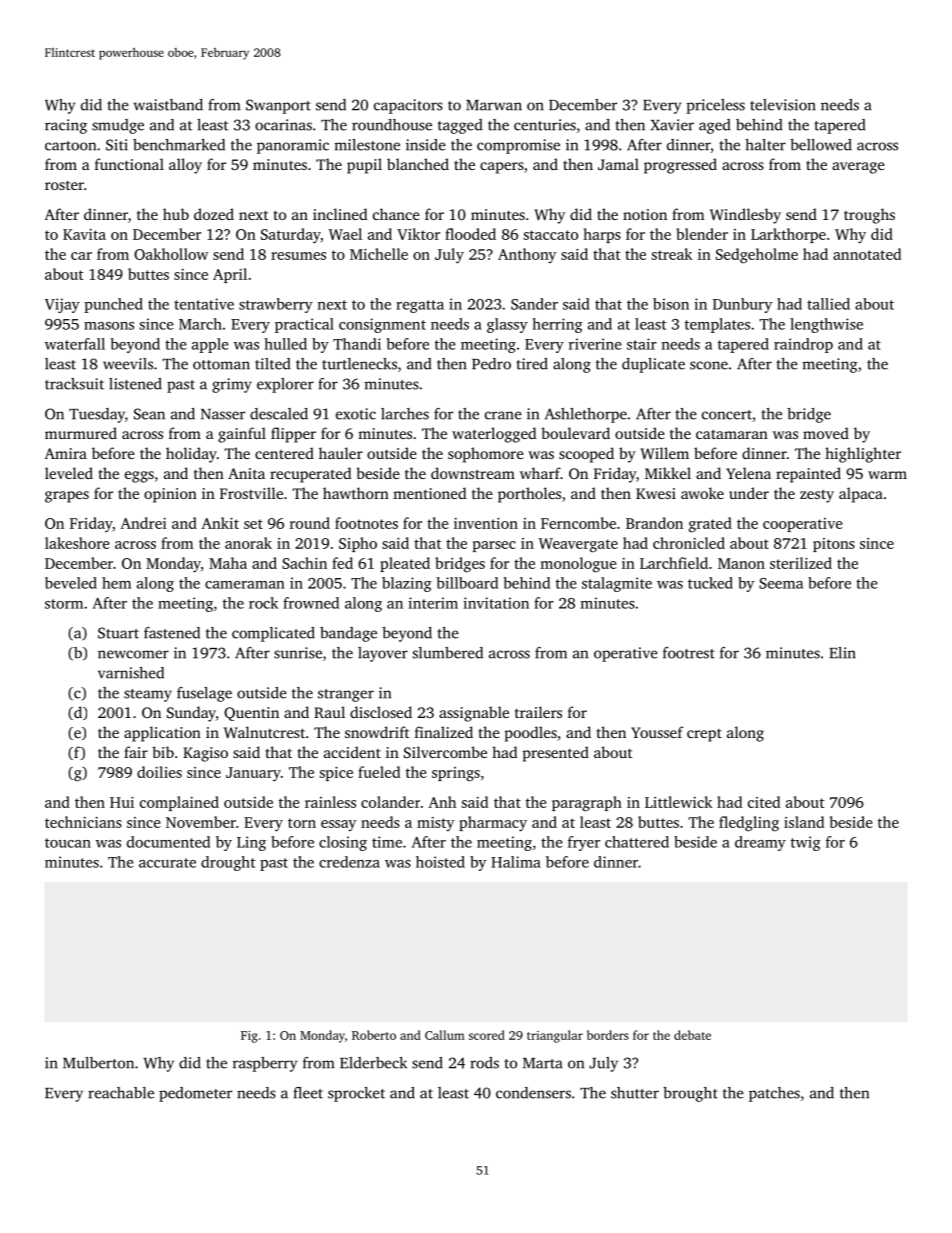 This screenshot has height=1233, width=952. What do you see at coordinates (278, 106) in the screenshot?
I see `Swanport` at bounding box center [278, 106].
